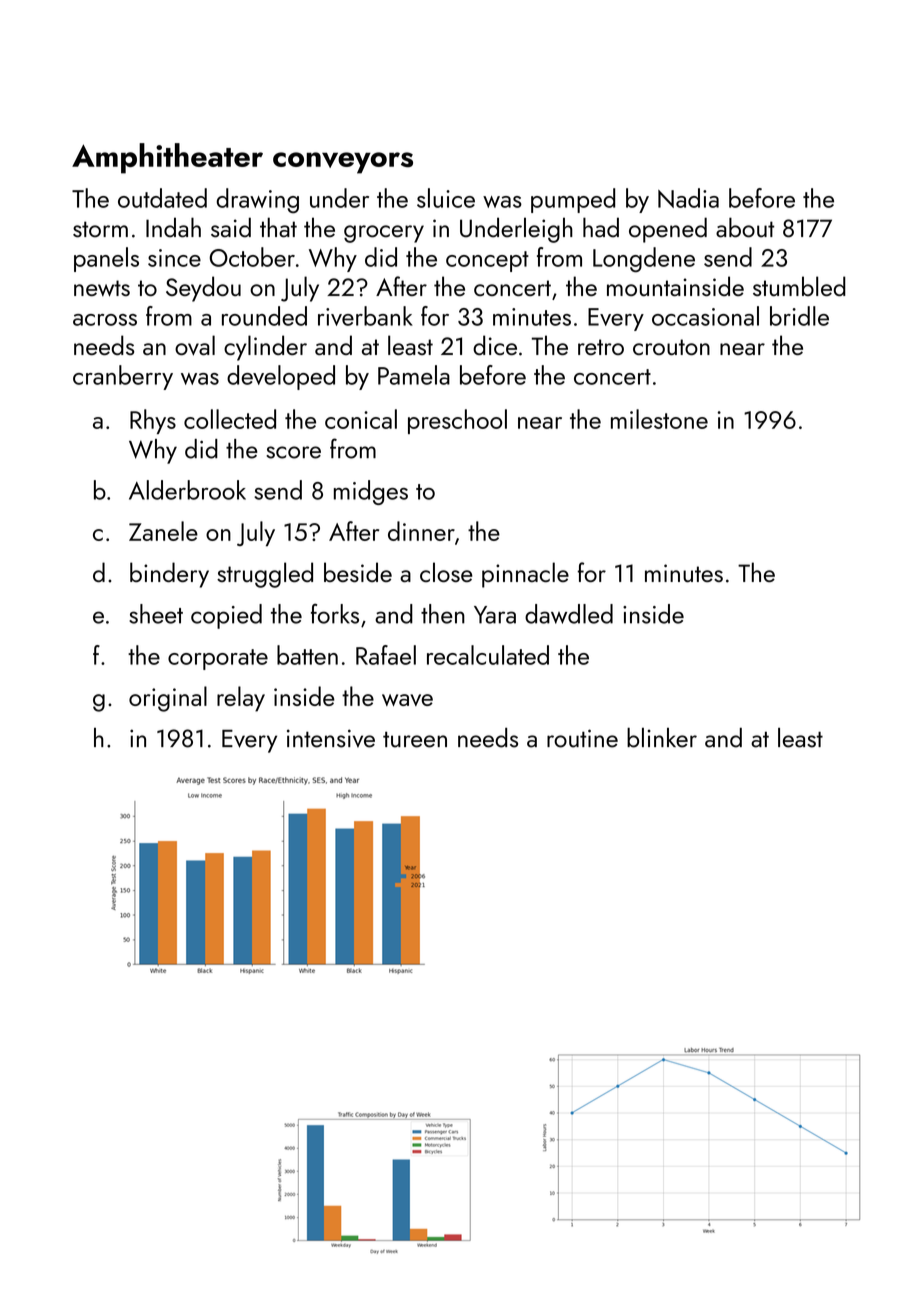 This image has height=1311, width=924. I want to click on intensive, so click(331, 738).
